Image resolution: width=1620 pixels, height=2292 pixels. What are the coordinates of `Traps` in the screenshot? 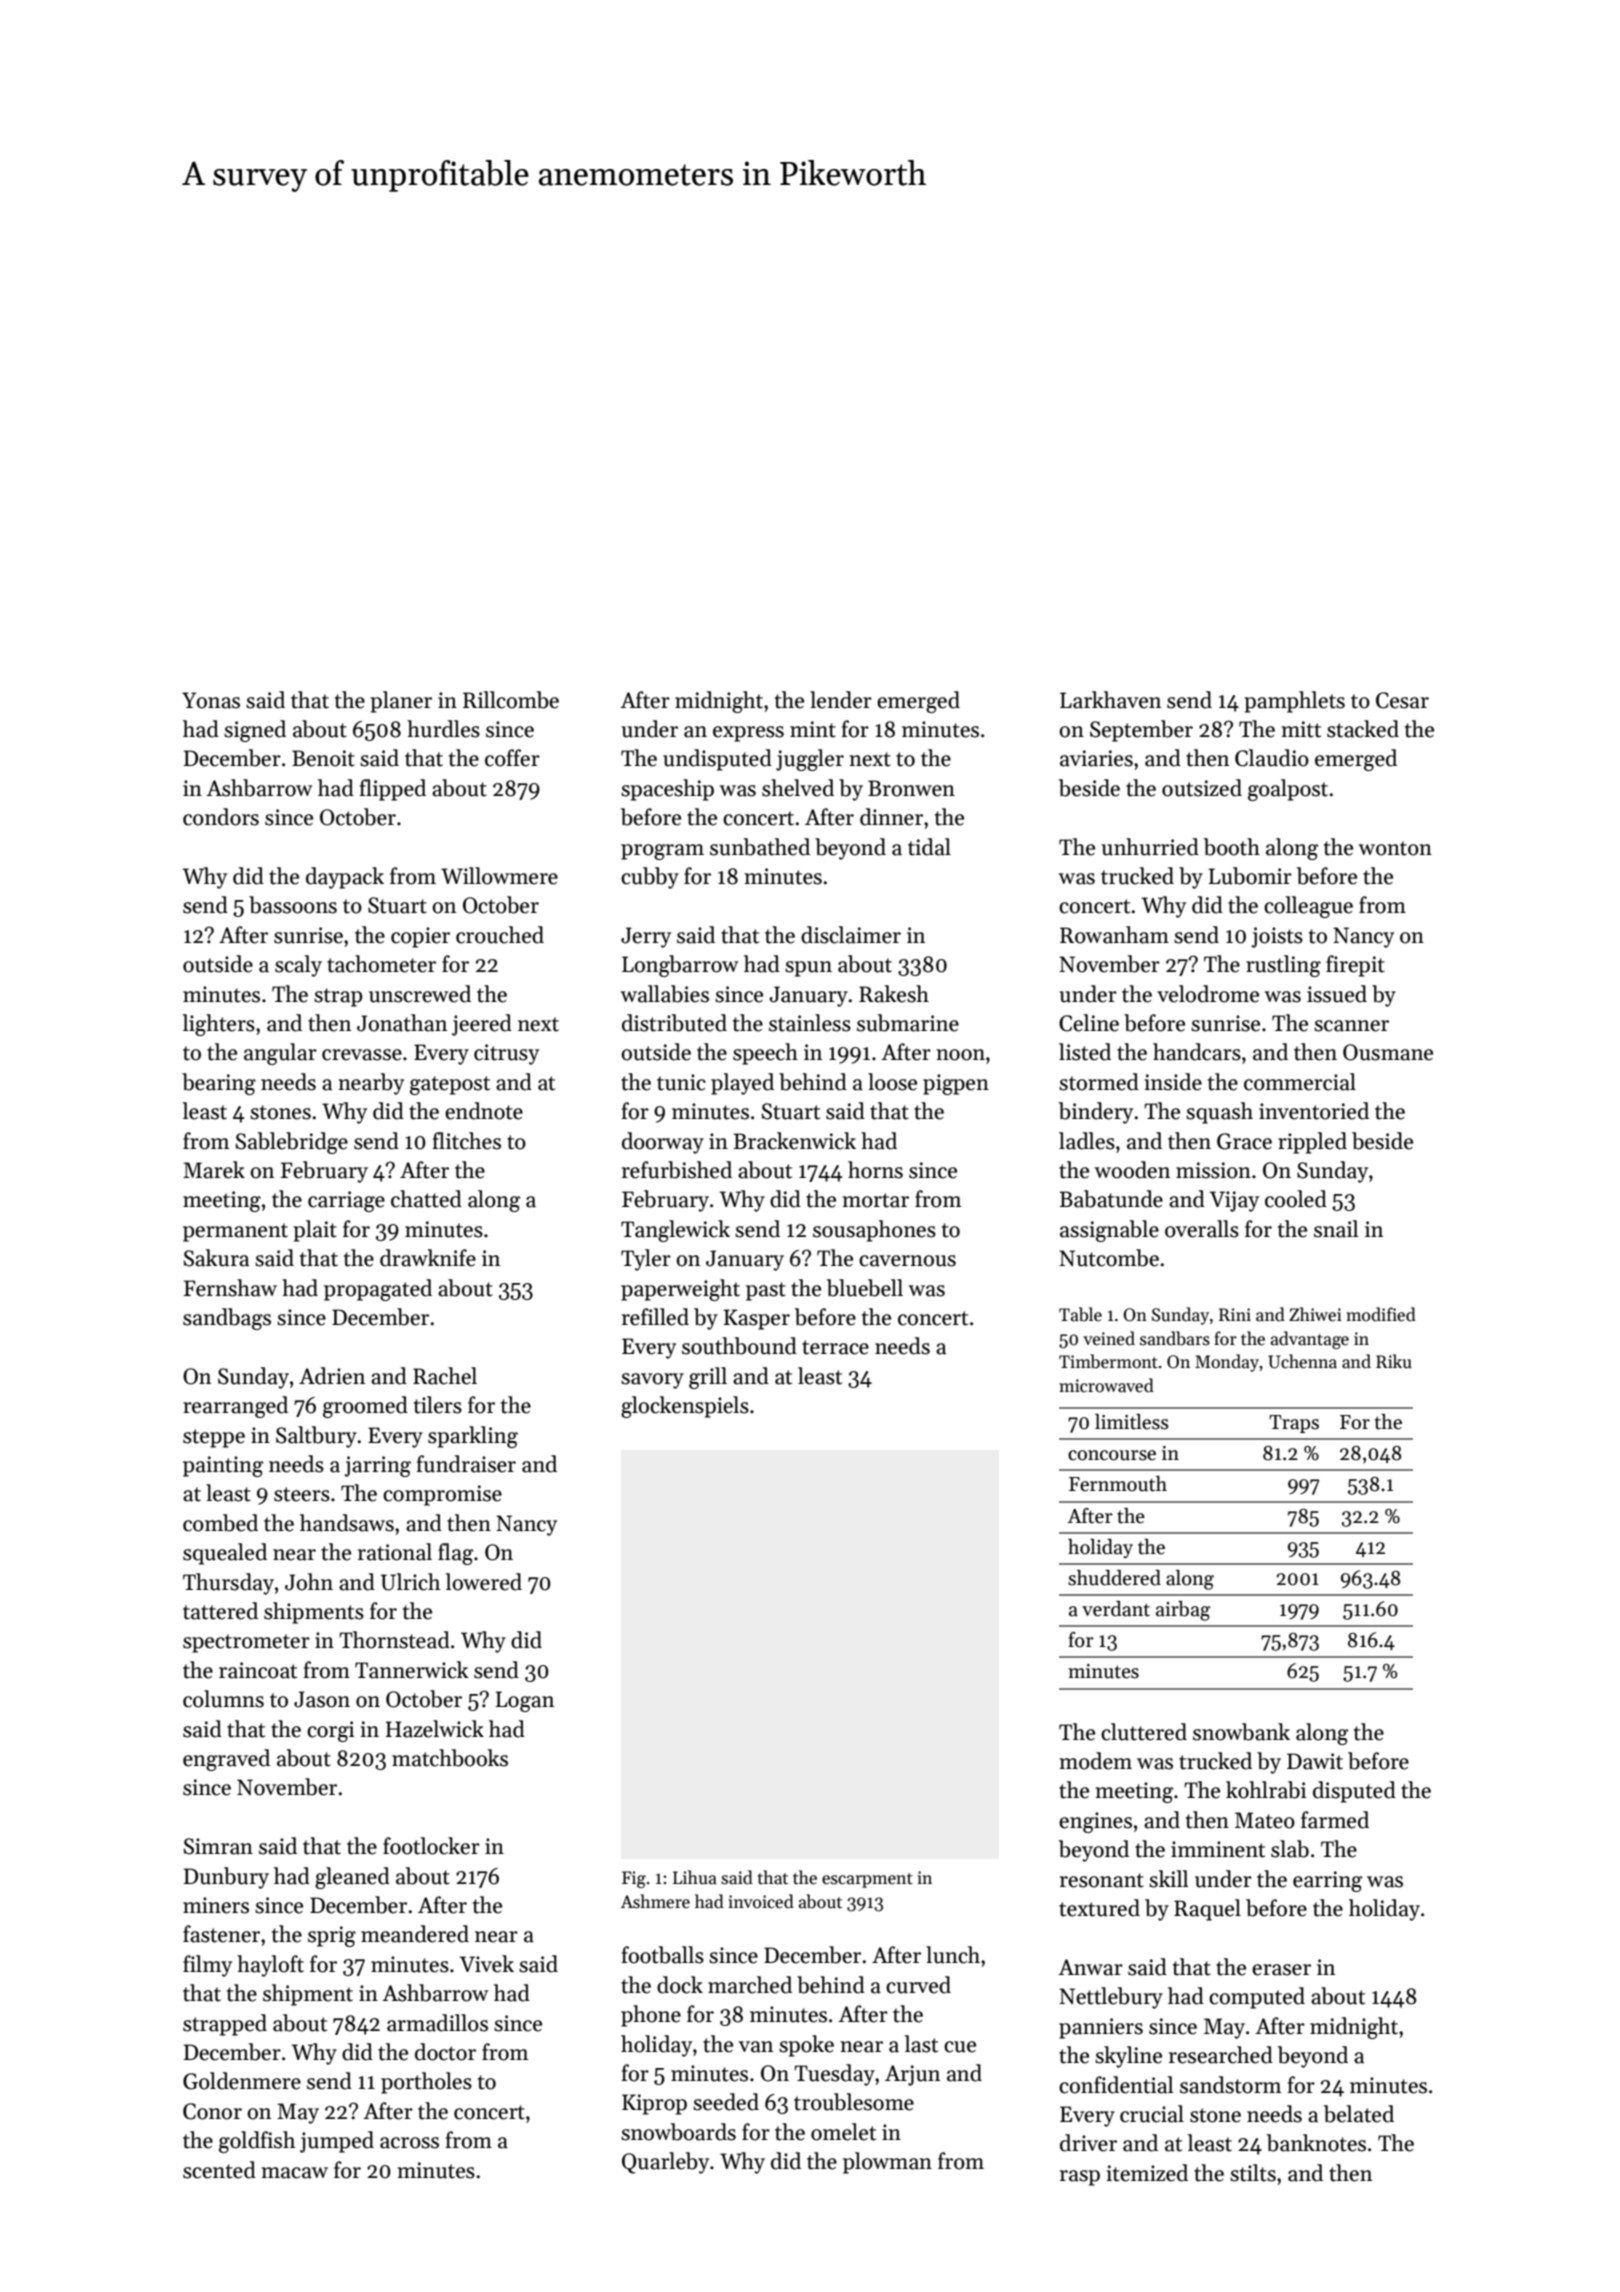 It's located at (1294, 1424).
